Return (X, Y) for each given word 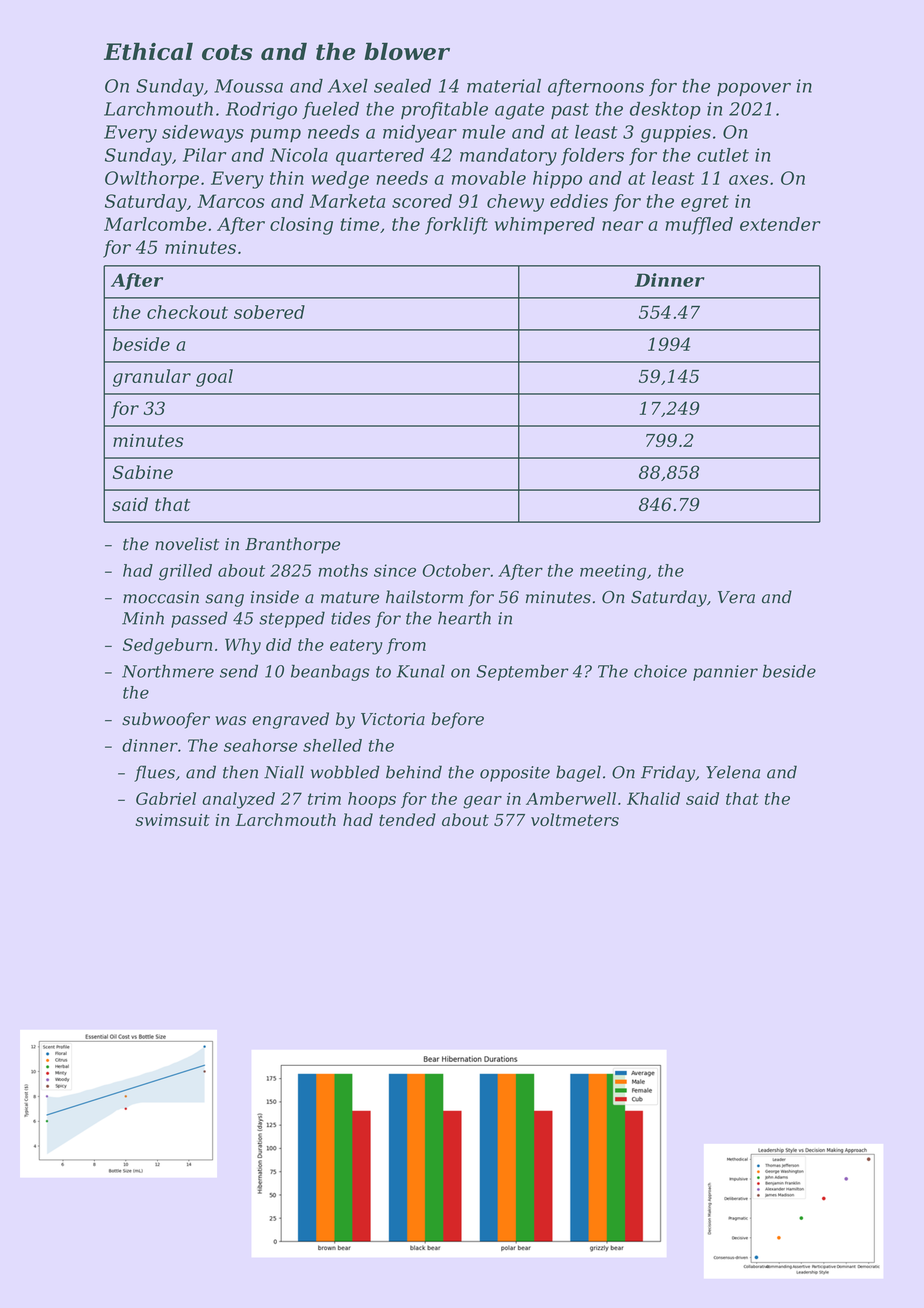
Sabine (143, 472)
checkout (187, 312)
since (395, 570)
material (504, 86)
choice (660, 671)
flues (154, 773)
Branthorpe (292, 545)
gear (482, 802)
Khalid (653, 798)
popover (754, 89)
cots (227, 52)
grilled (185, 572)
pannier (725, 673)
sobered (269, 312)
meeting (613, 572)
